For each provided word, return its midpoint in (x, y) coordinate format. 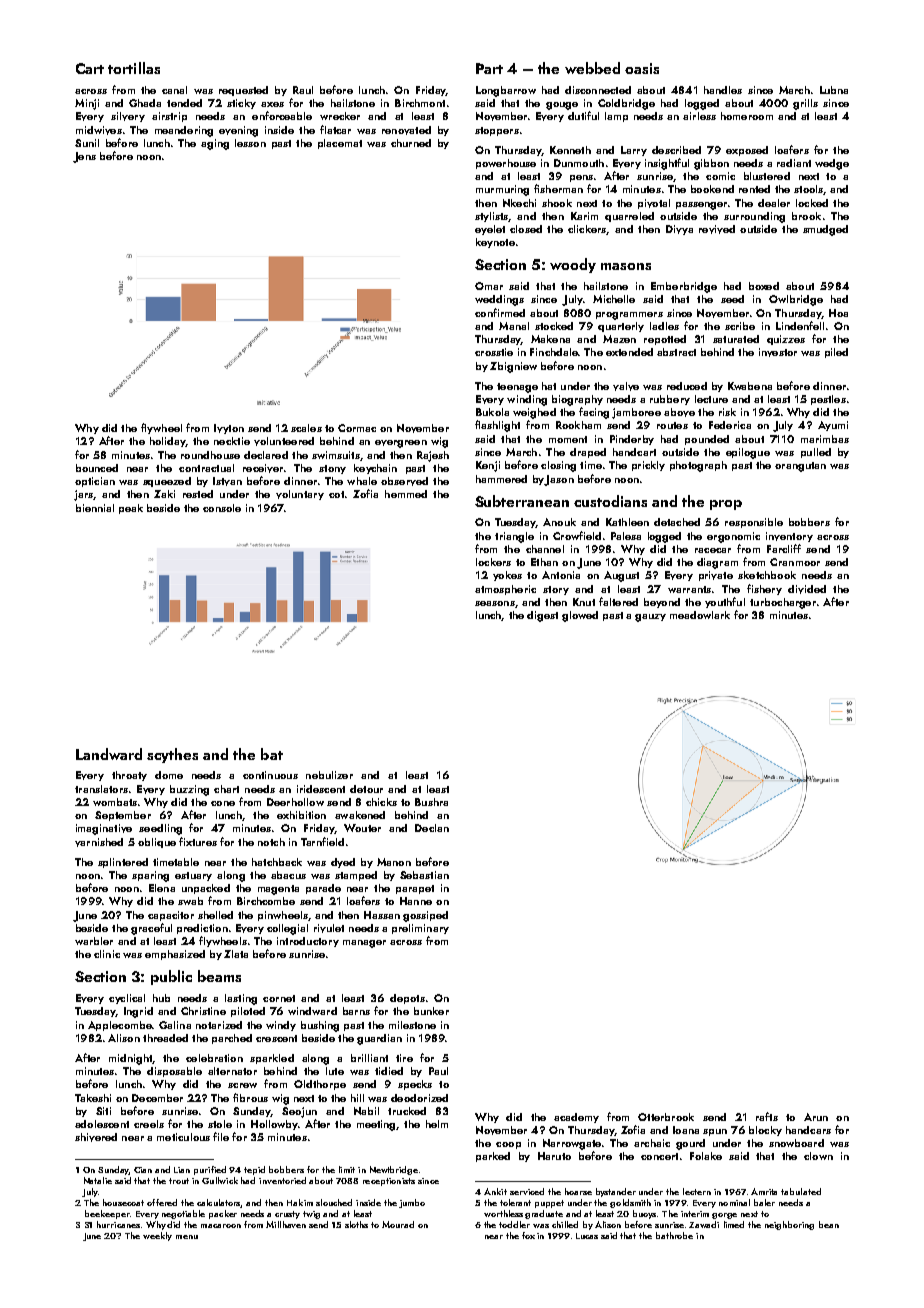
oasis (642, 68)
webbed (592, 68)
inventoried (282, 1180)
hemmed (406, 494)
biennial (95, 508)
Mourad (398, 1224)
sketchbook (767, 575)
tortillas (134, 68)
